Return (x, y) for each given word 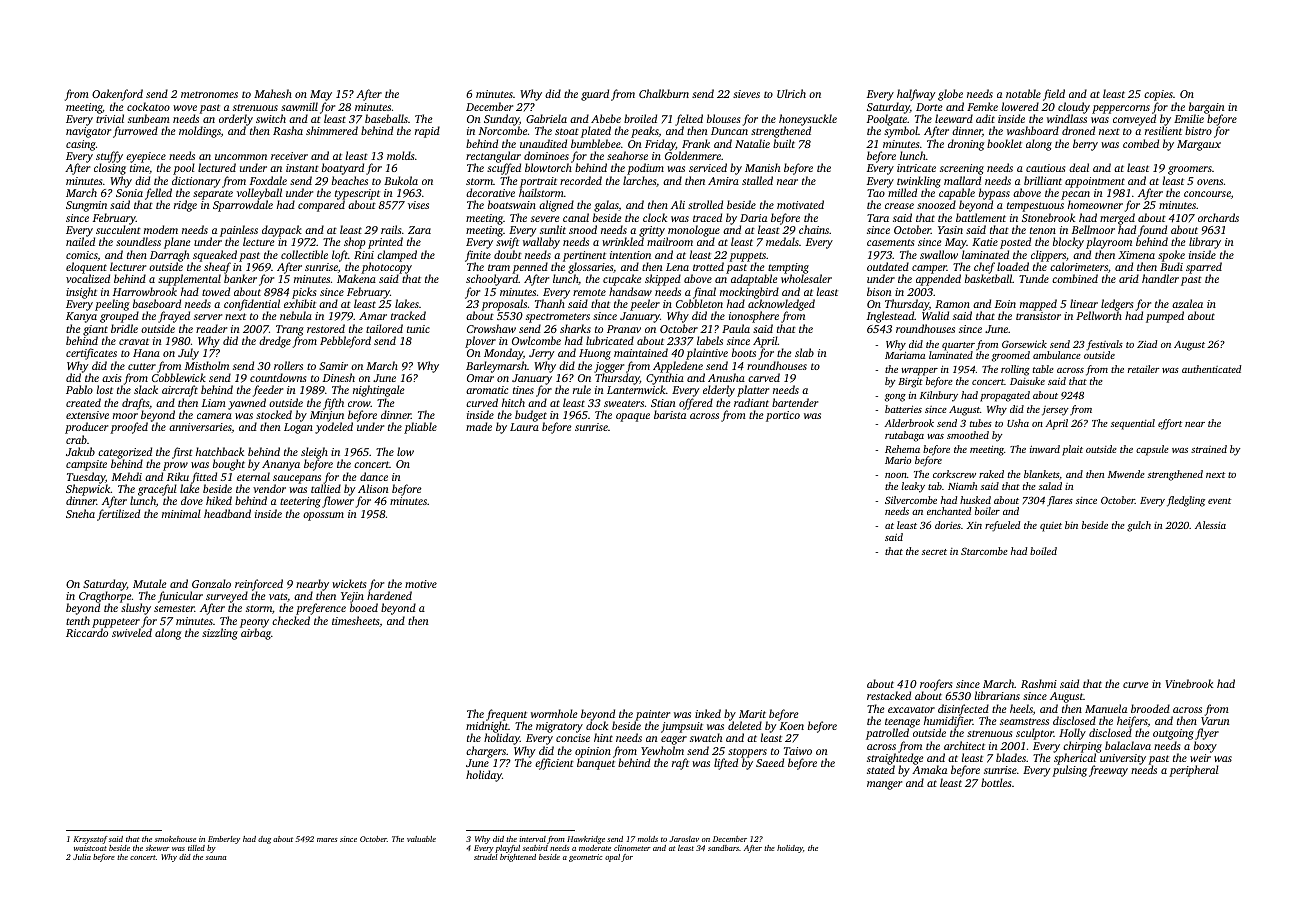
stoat (567, 131)
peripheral (1194, 771)
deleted (745, 725)
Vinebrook (1189, 683)
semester (174, 608)
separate (213, 195)
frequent (506, 715)
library (1205, 243)
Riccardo (87, 632)
